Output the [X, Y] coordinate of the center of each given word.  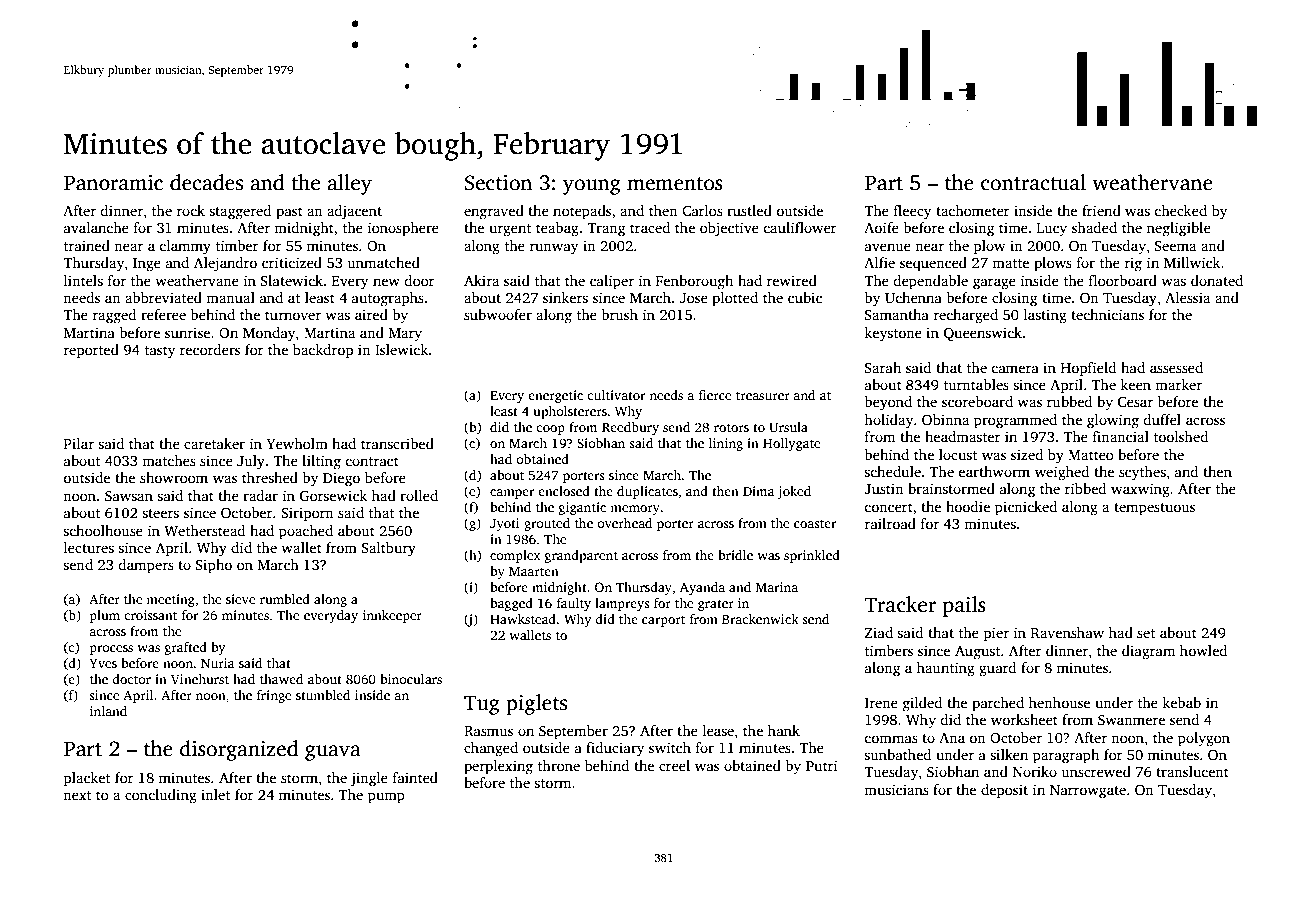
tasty [160, 352]
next [77, 795]
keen [1135, 384]
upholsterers [570, 412]
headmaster [963, 436]
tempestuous [1154, 509]
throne [559, 765]
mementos [675, 184]
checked [1180, 210]
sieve [240, 599]
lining [726, 444]
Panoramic [113, 183]
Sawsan [129, 496]
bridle [735, 555]
